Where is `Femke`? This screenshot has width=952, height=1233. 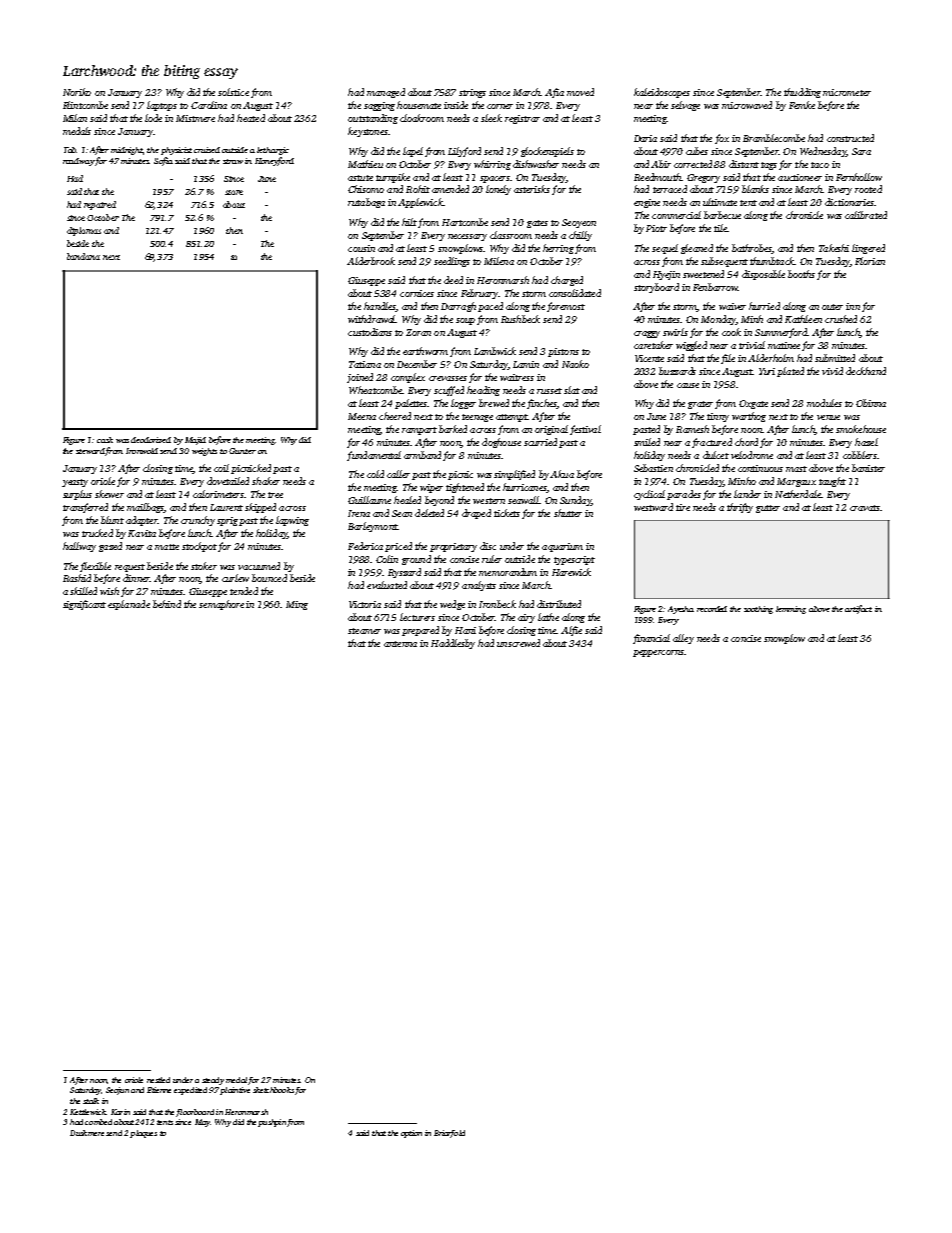
Femke is located at coordinates (802, 105).
